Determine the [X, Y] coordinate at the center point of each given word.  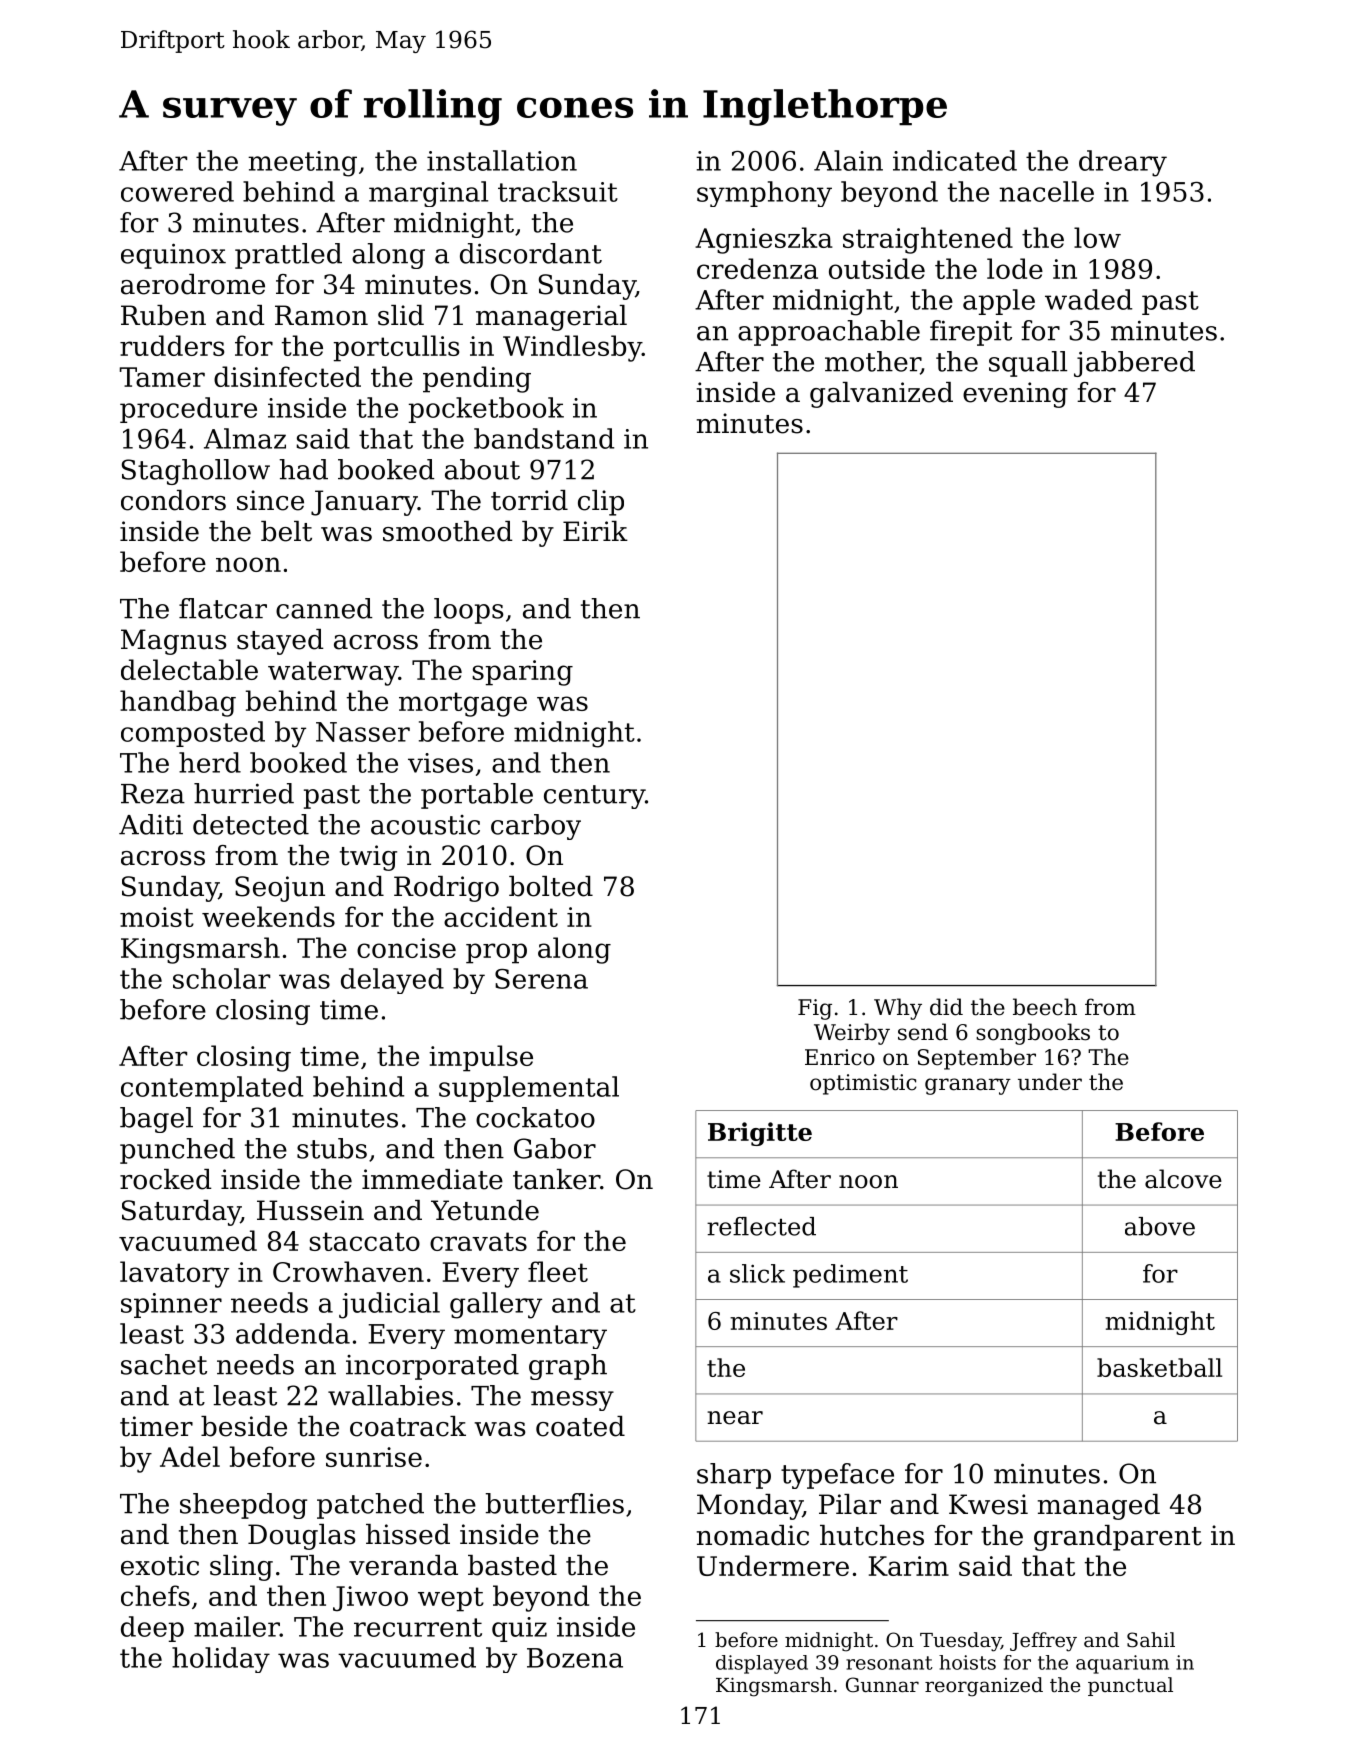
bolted [551, 886]
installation [502, 160]
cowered [177, 191]
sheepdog [243, 1506]
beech [1045, 1007]
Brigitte [760, 1134]
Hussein [310, 1210]
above [1160, 1226]
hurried [244, 793]
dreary [1123, 163]
